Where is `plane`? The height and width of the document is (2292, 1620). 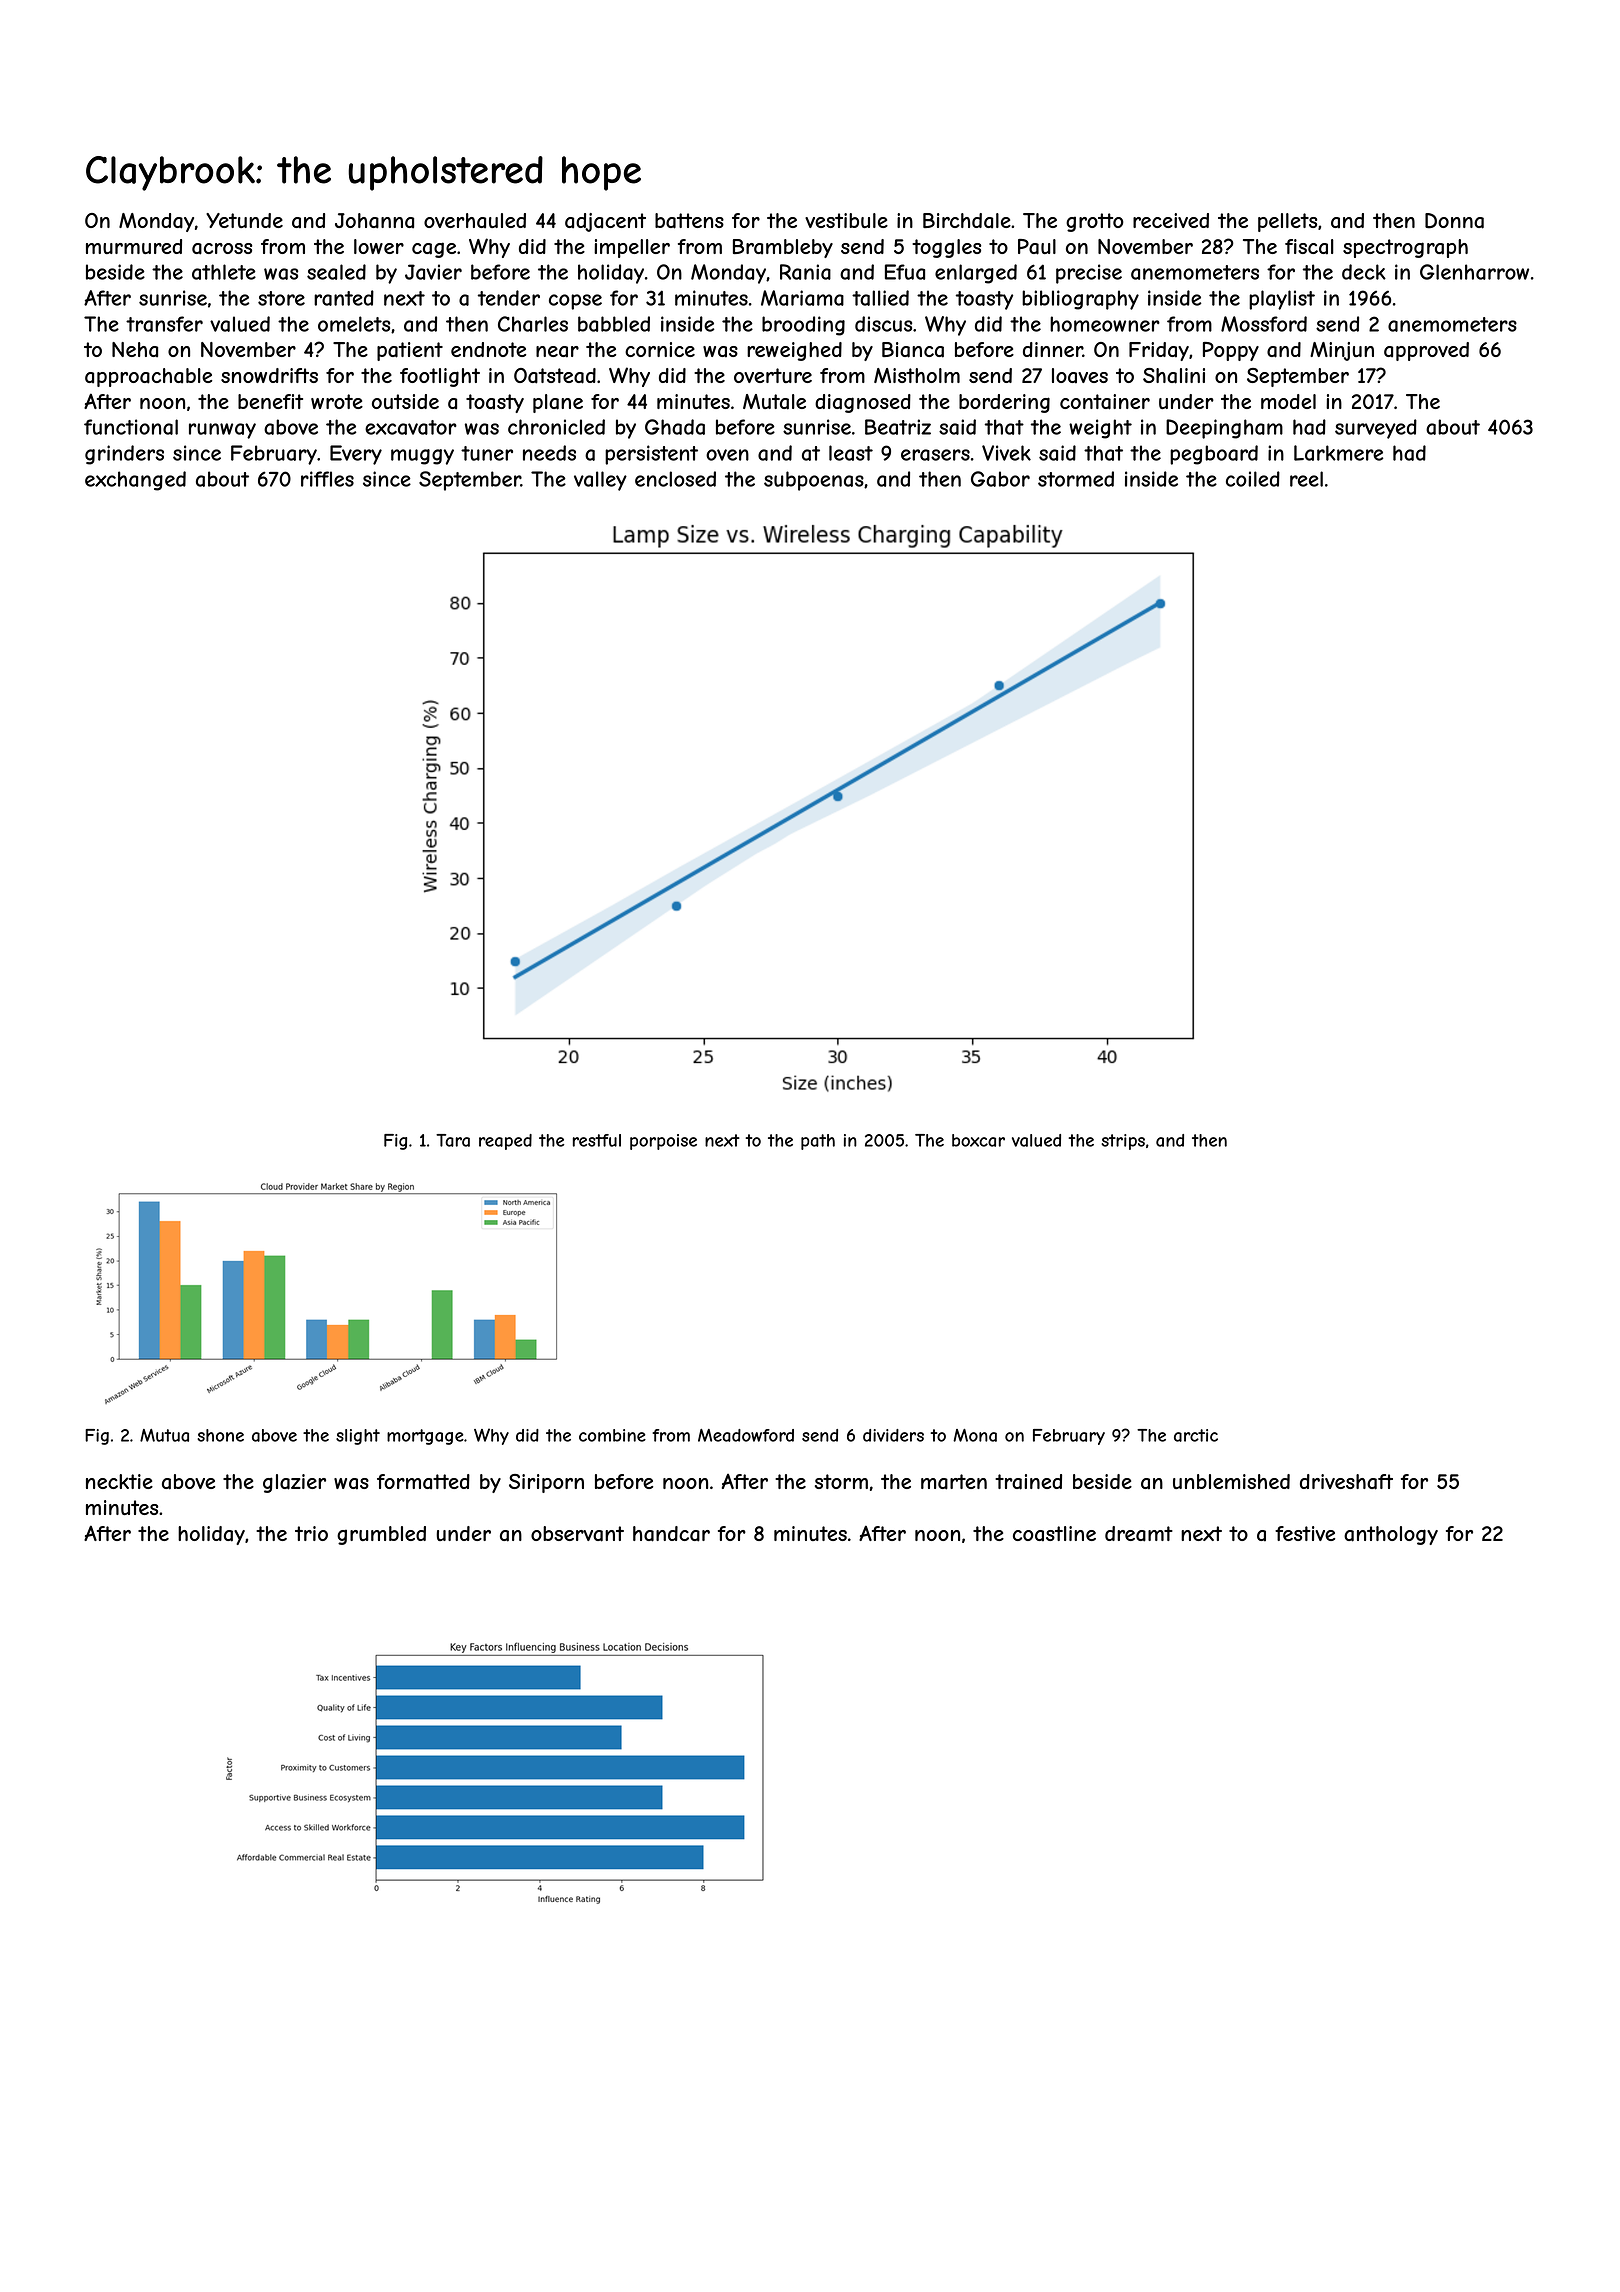 plane is located at coordinates (558, 403).
